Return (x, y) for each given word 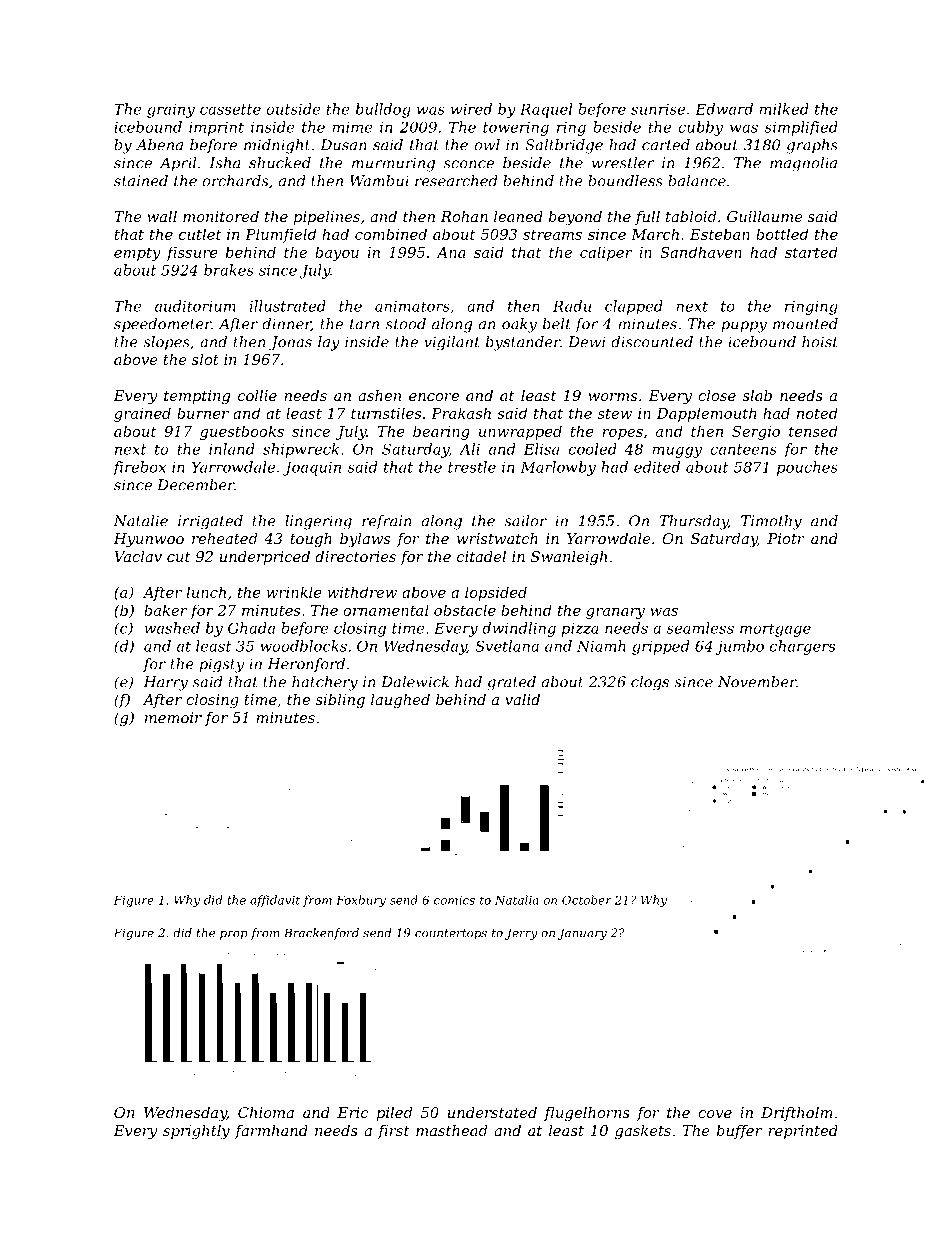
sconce (469, 164)
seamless (700, 628)
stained (141, 181)
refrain (386, 522)
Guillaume (765, 216)
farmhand (271, 1132)
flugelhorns (587, 1114)
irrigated (210, 522)
